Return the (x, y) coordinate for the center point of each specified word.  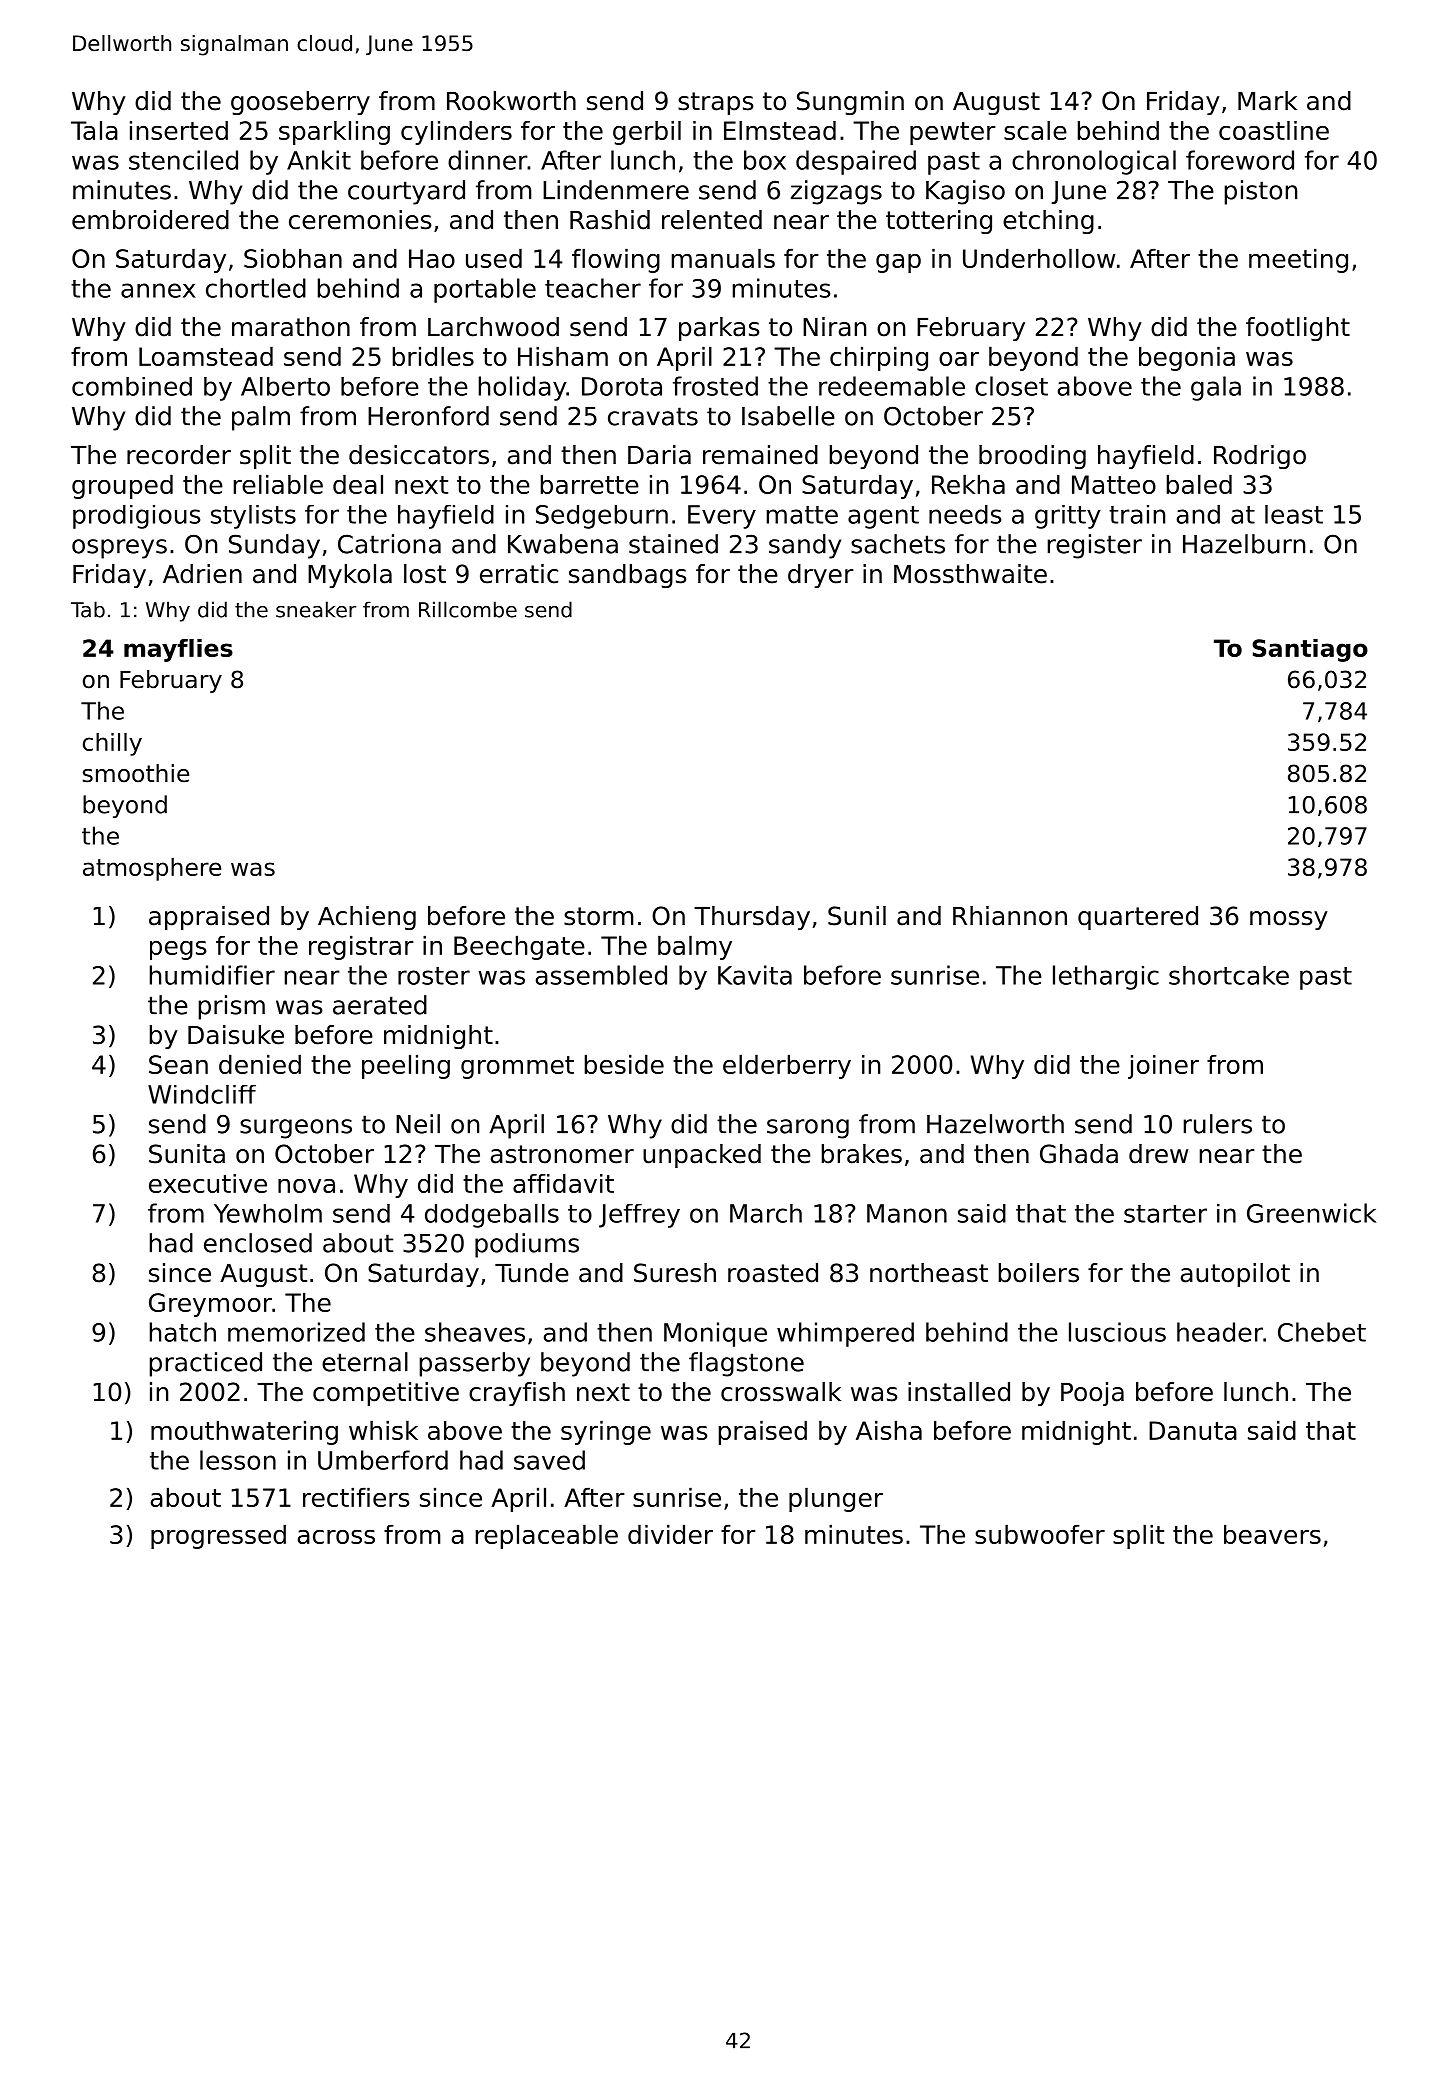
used (494, 258)
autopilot (1235, 1275)
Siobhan (293, 258)
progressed (218, 1536)
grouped (122, 486)
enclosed (258, 1243)
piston (1261, 192)
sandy (805, 546)
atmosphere (152, 869)
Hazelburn (1244, 544)
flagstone (746, 1364)
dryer (821, 576)
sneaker (316, 609)
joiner (1163, 1067)
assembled (601, 975)
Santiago (1310, 650)
